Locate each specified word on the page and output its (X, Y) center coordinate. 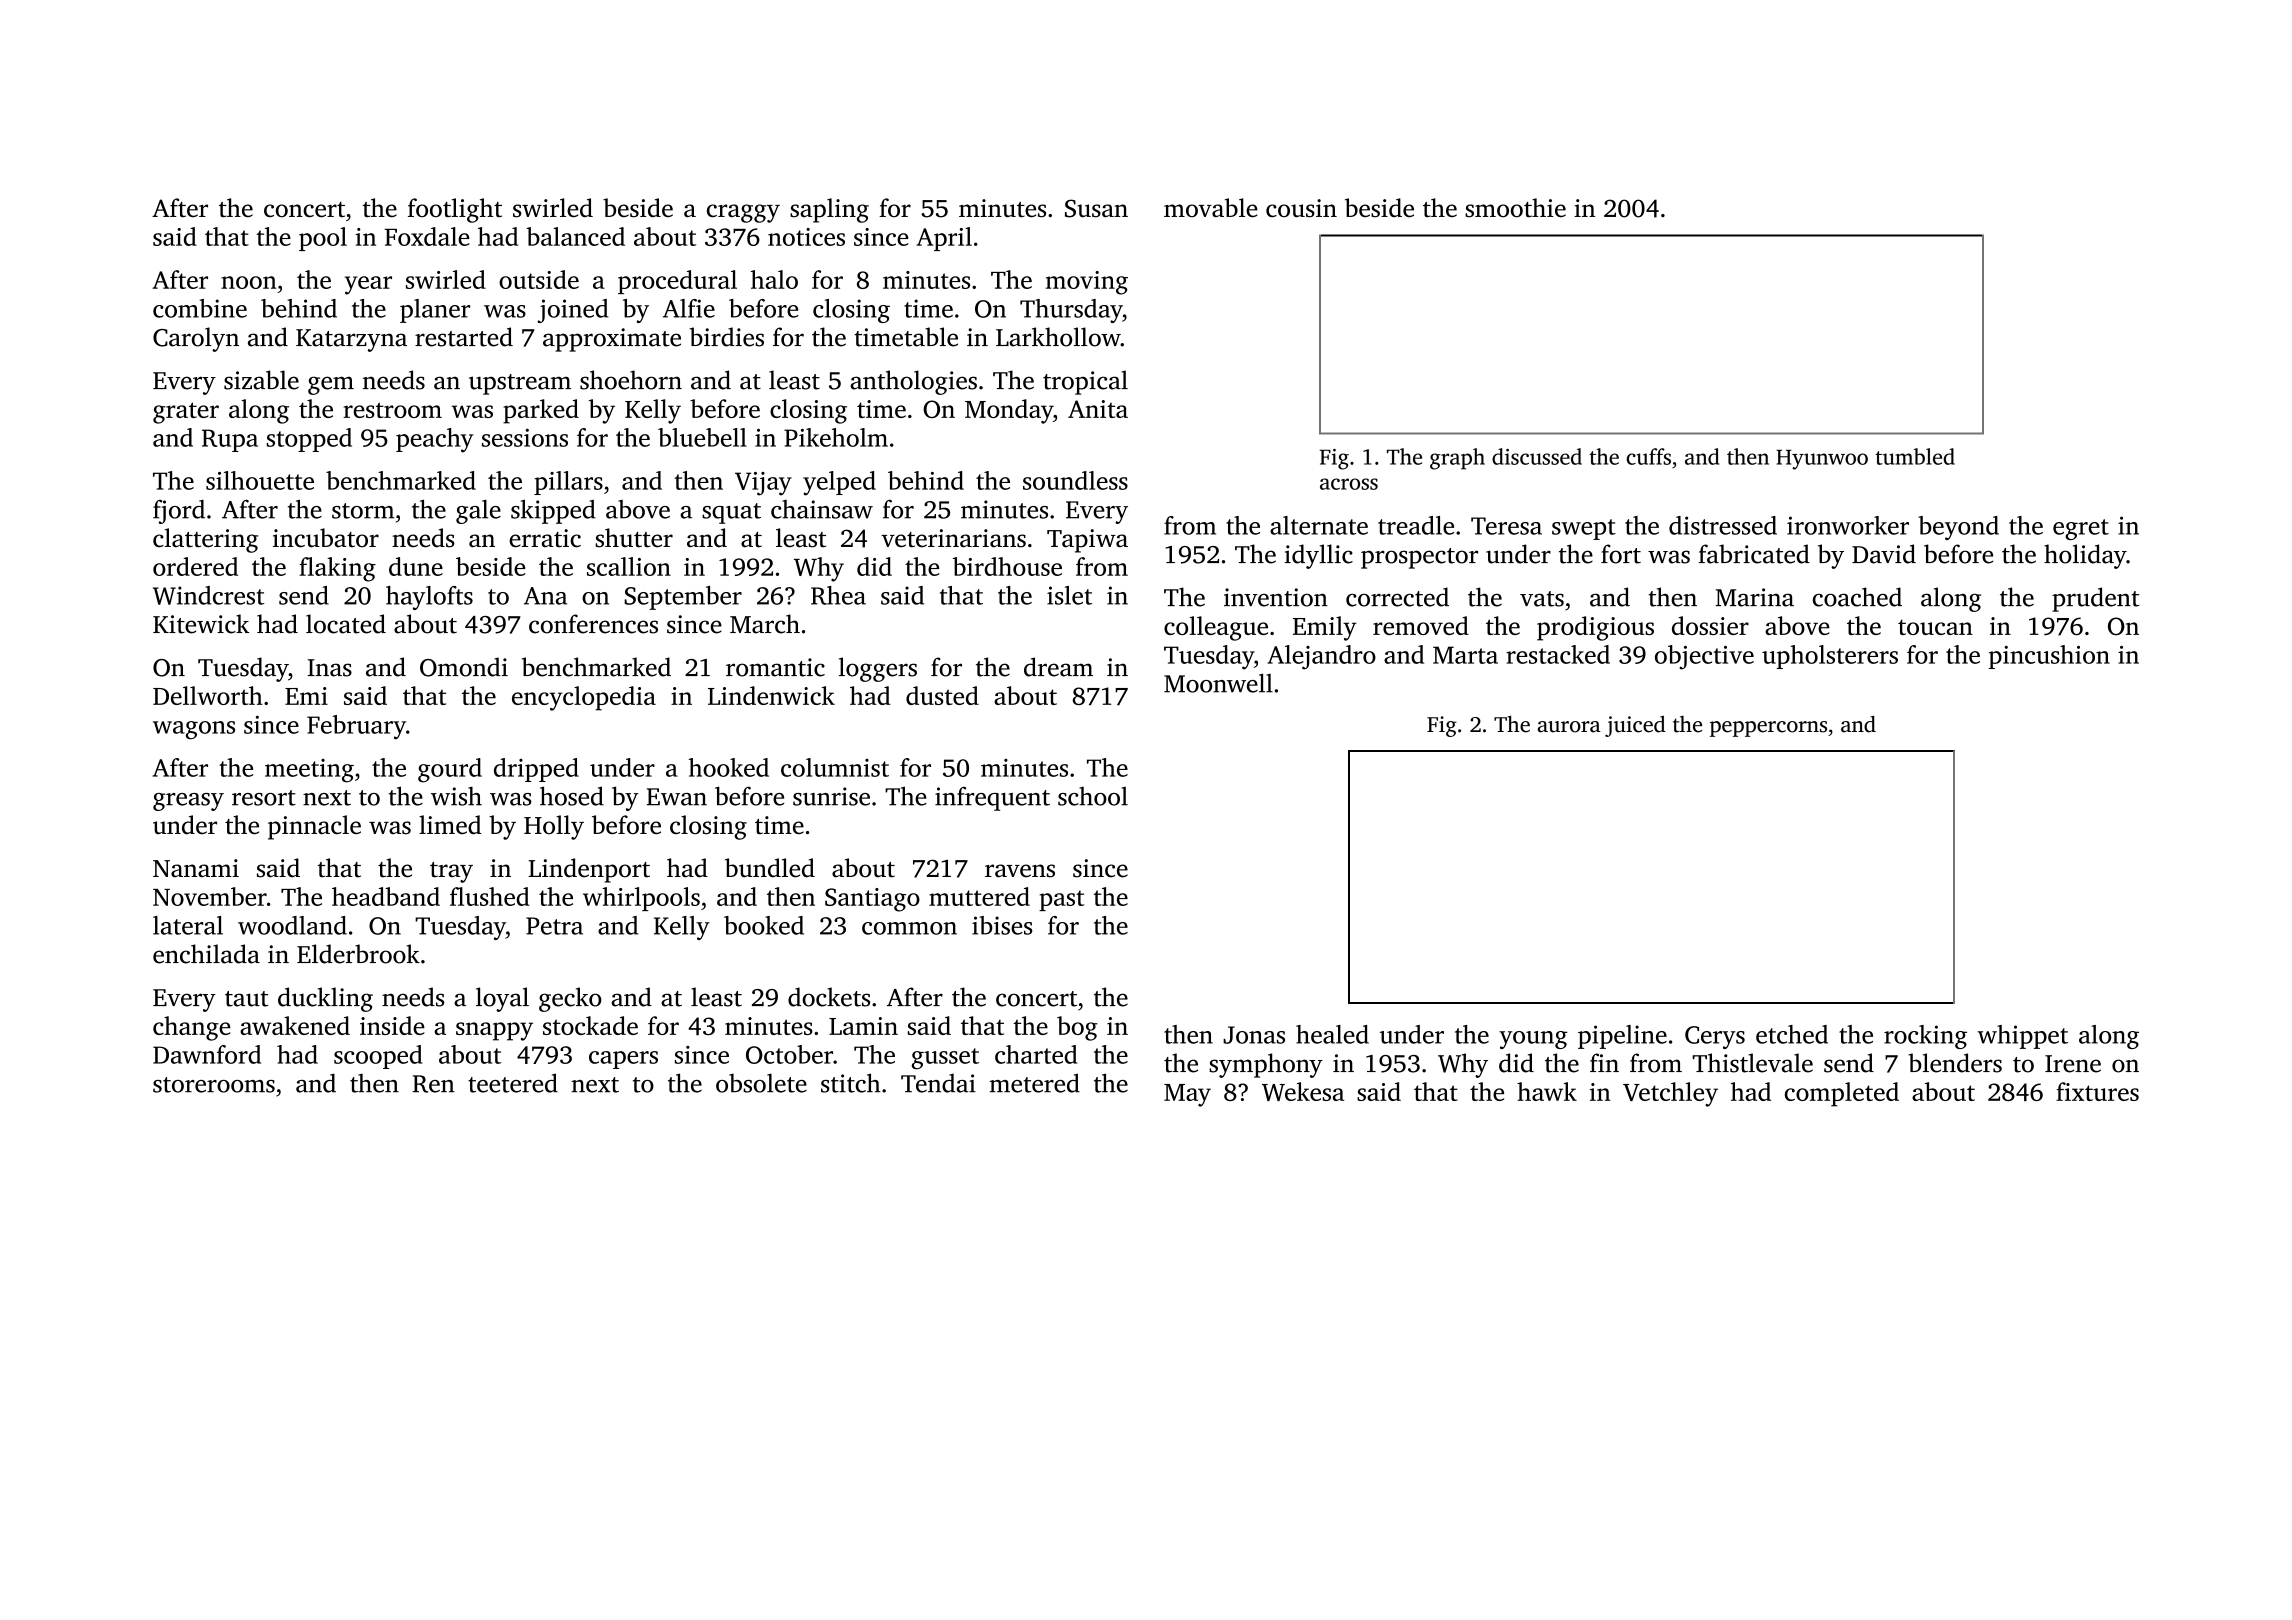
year (368, 285)
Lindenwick (771, 695)
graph (1457, 459)
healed (1332, 1034)
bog (1077, 1028)
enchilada (206, 954)
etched (1792, 1034)
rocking (1925, 1037)
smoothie (1515, 208)
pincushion (2049, 657)
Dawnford (207, 1054)
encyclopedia (584, 698)
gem (331, 385)
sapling (829, 210)
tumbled (1915, 456)
